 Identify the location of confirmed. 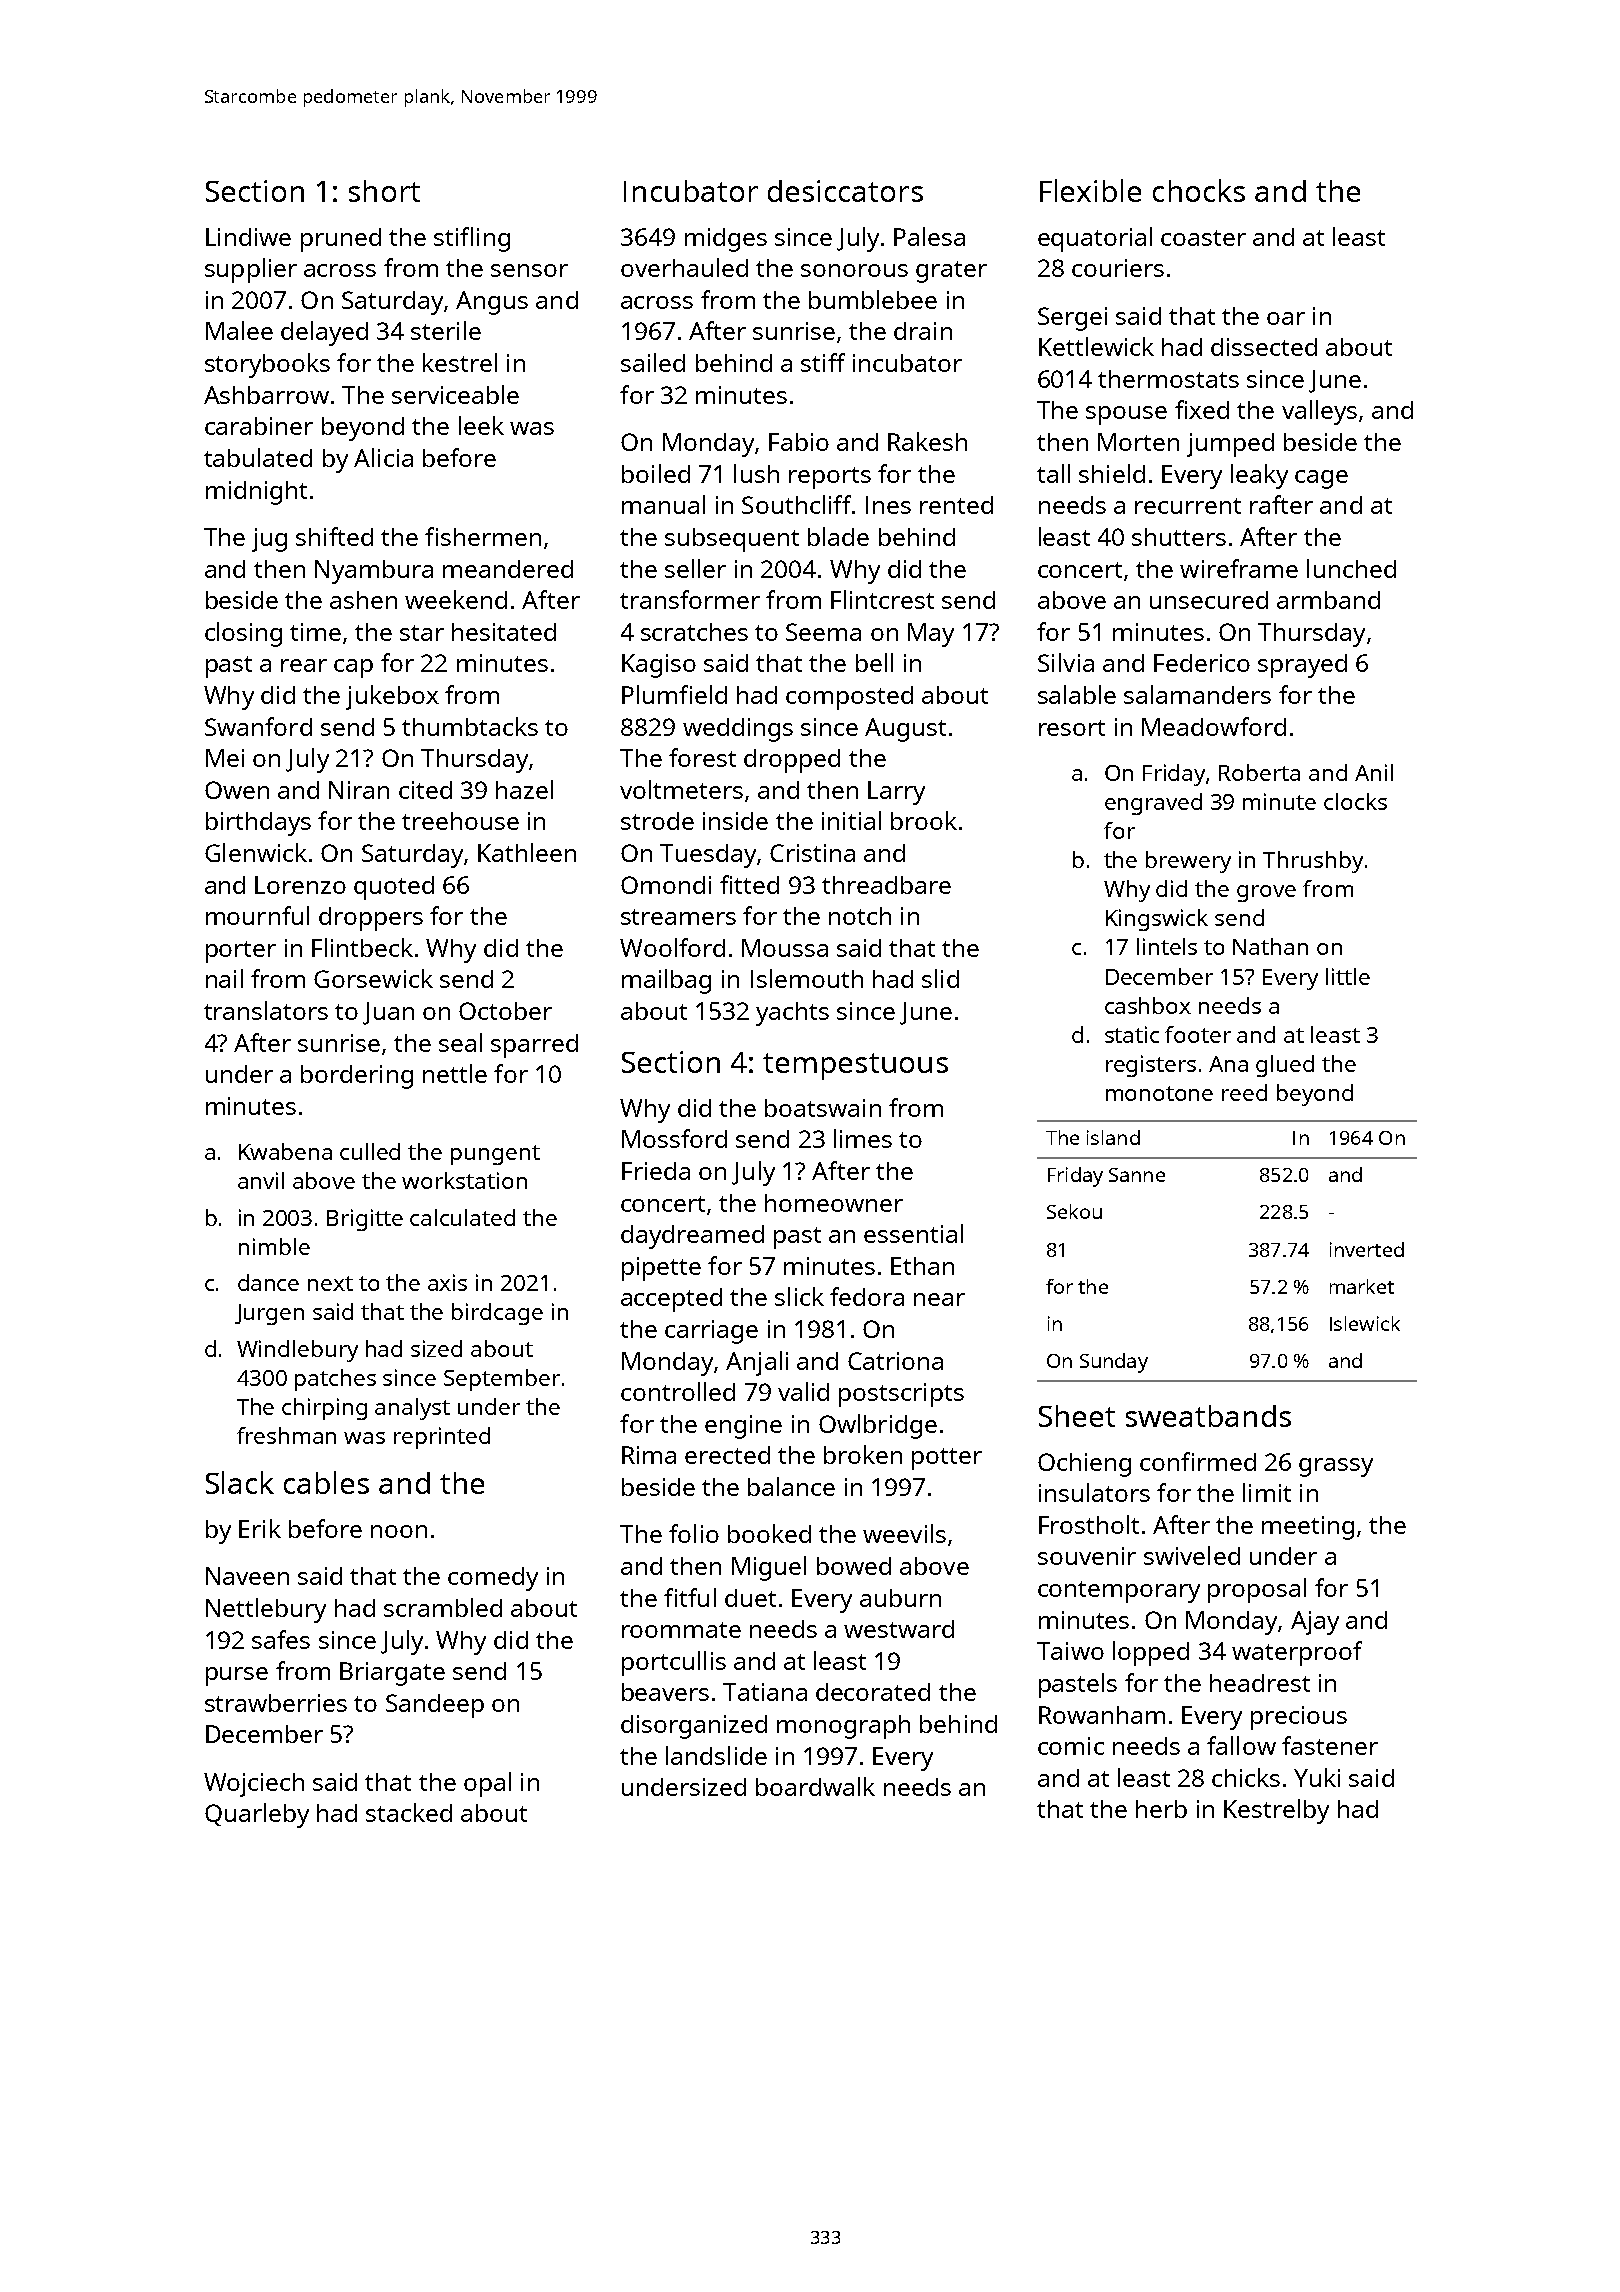
(1198, 1461).
